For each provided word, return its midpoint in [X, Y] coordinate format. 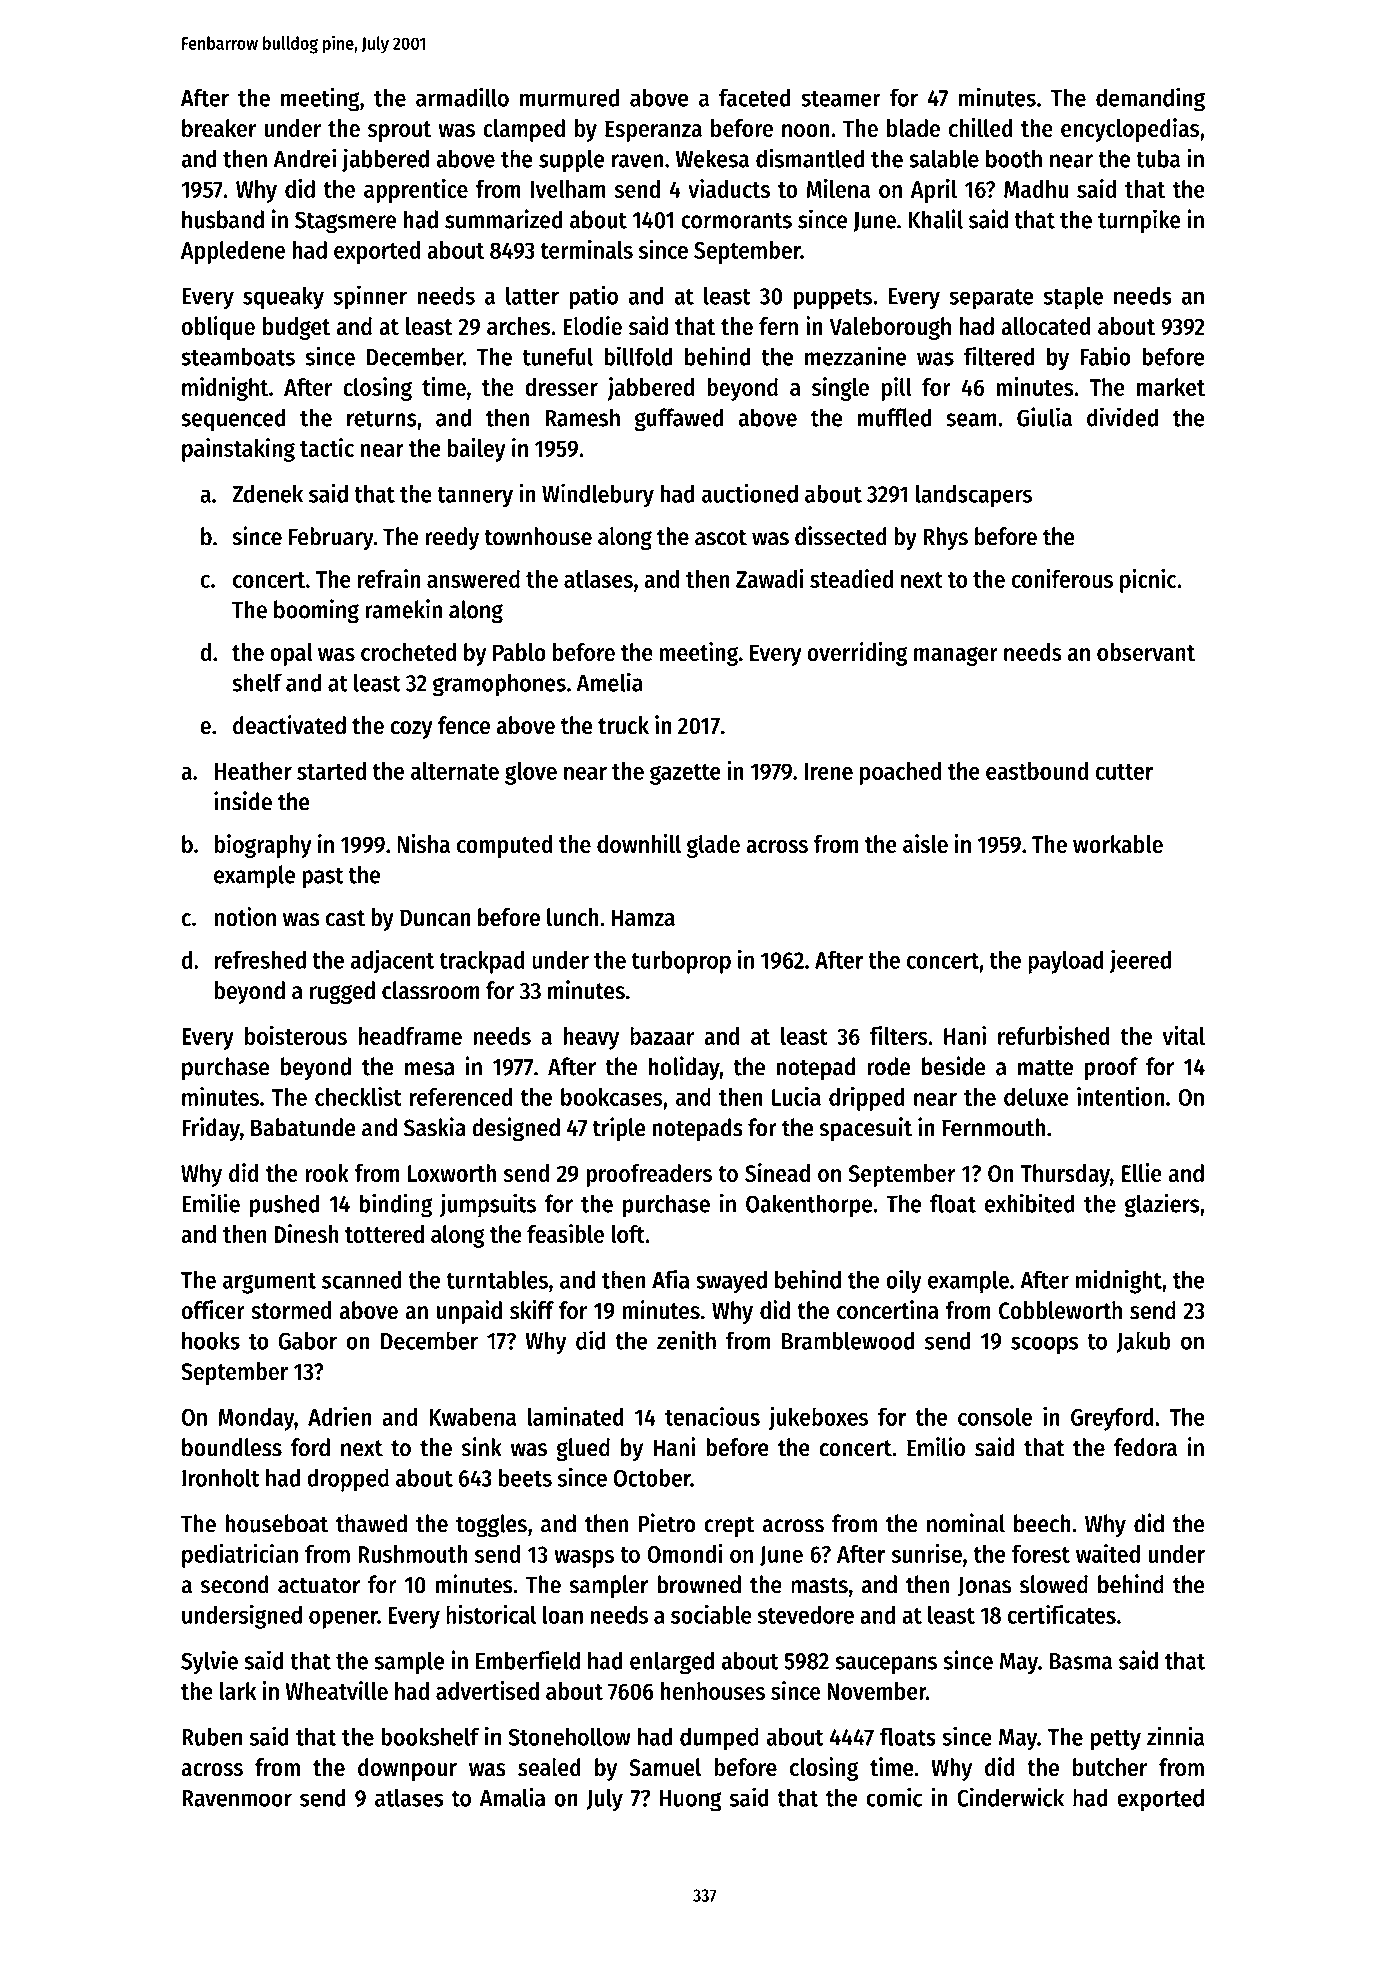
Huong [691, 1801]
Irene [828, 771]
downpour [407, 1769]
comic [894, 1797]
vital [1183, 1035]
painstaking [238, 450]
